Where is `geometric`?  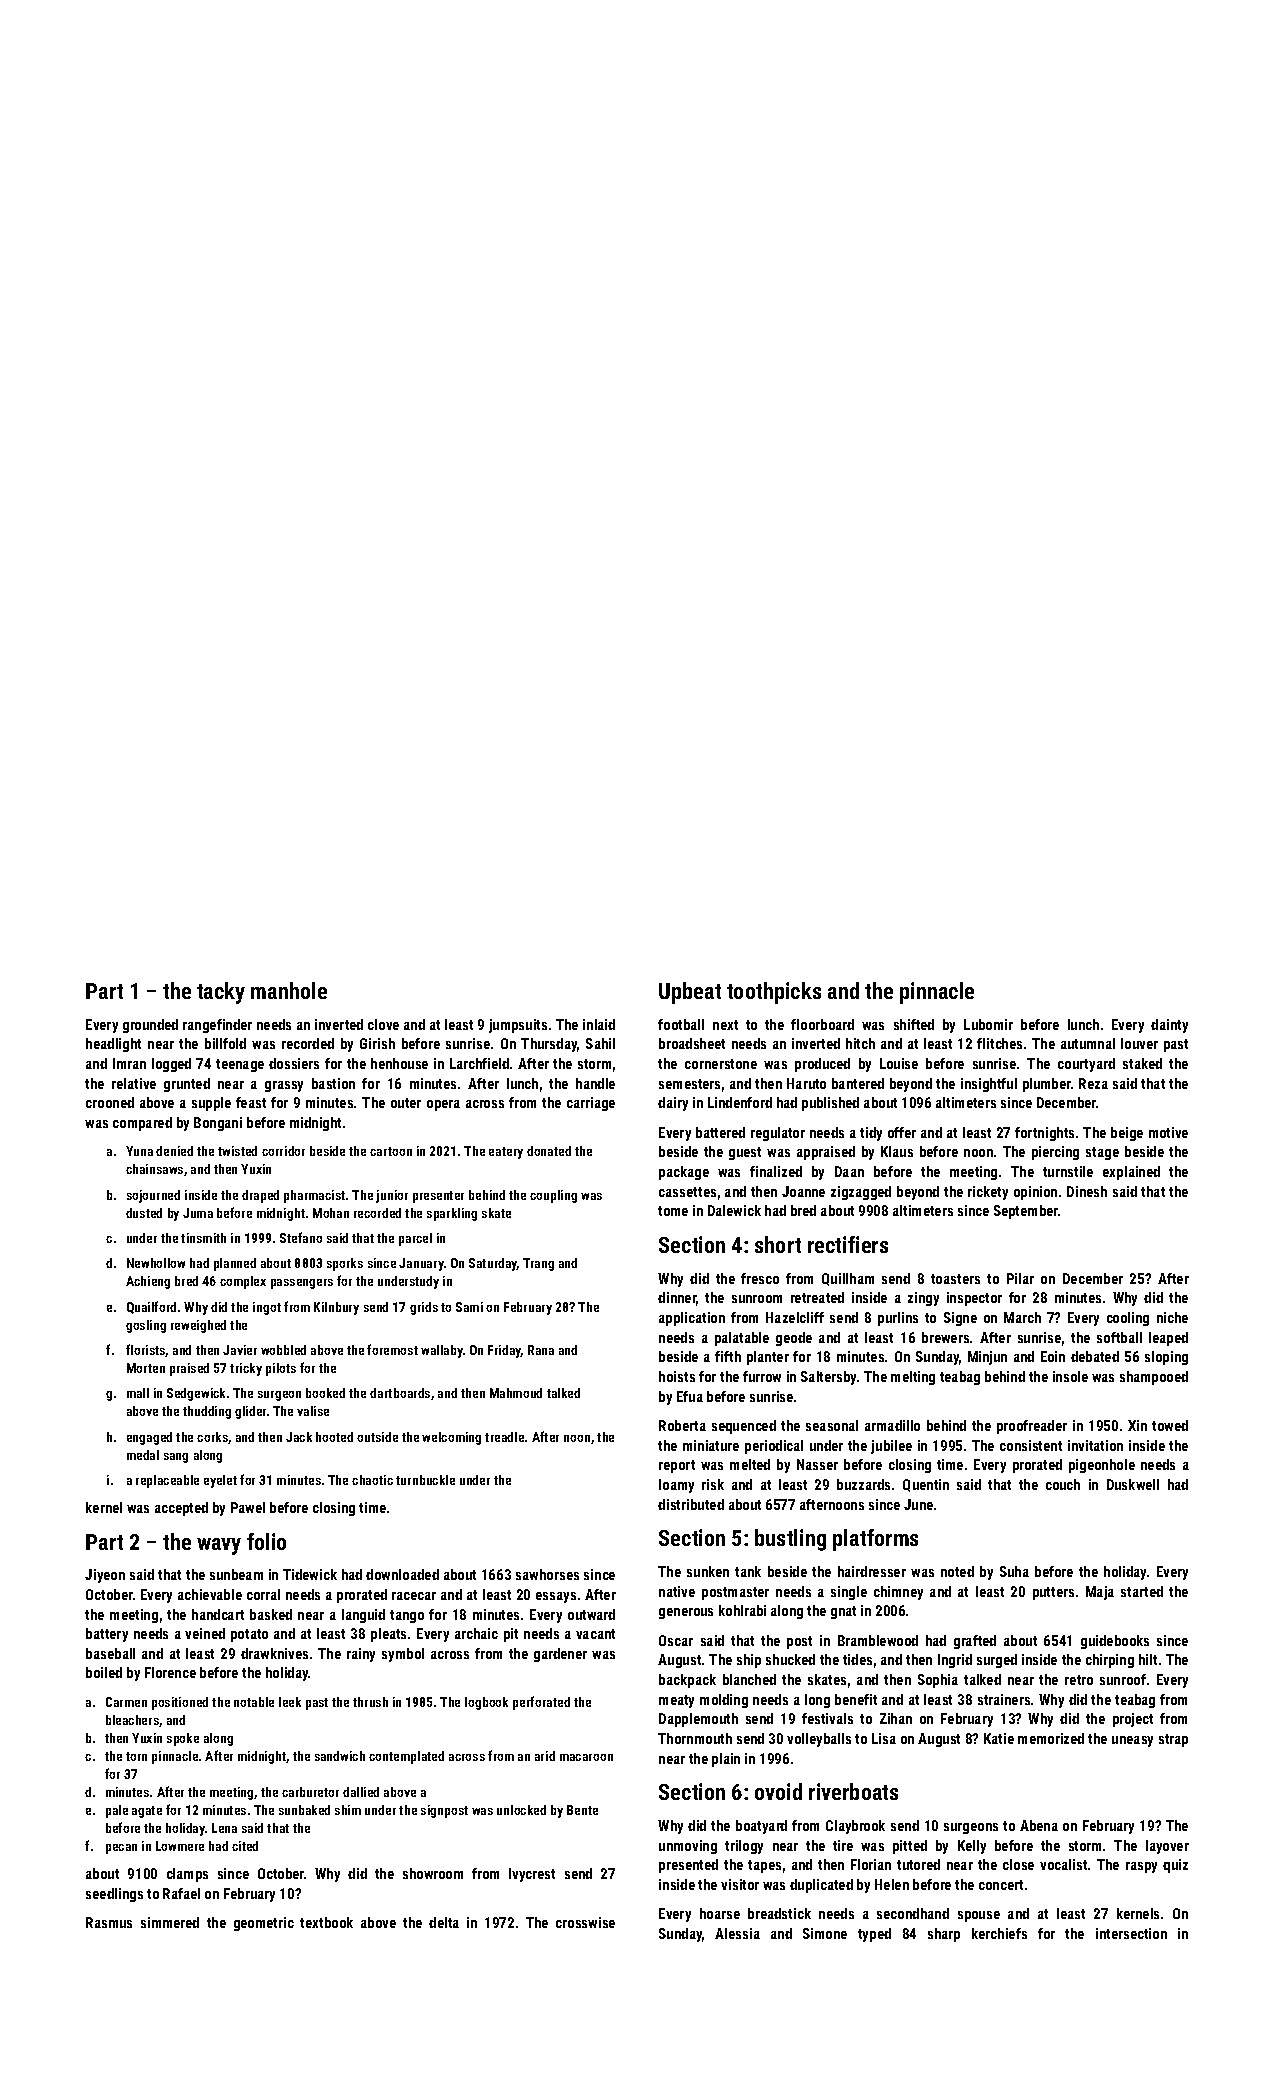 geometric is located at coordinates (264, 1924).
